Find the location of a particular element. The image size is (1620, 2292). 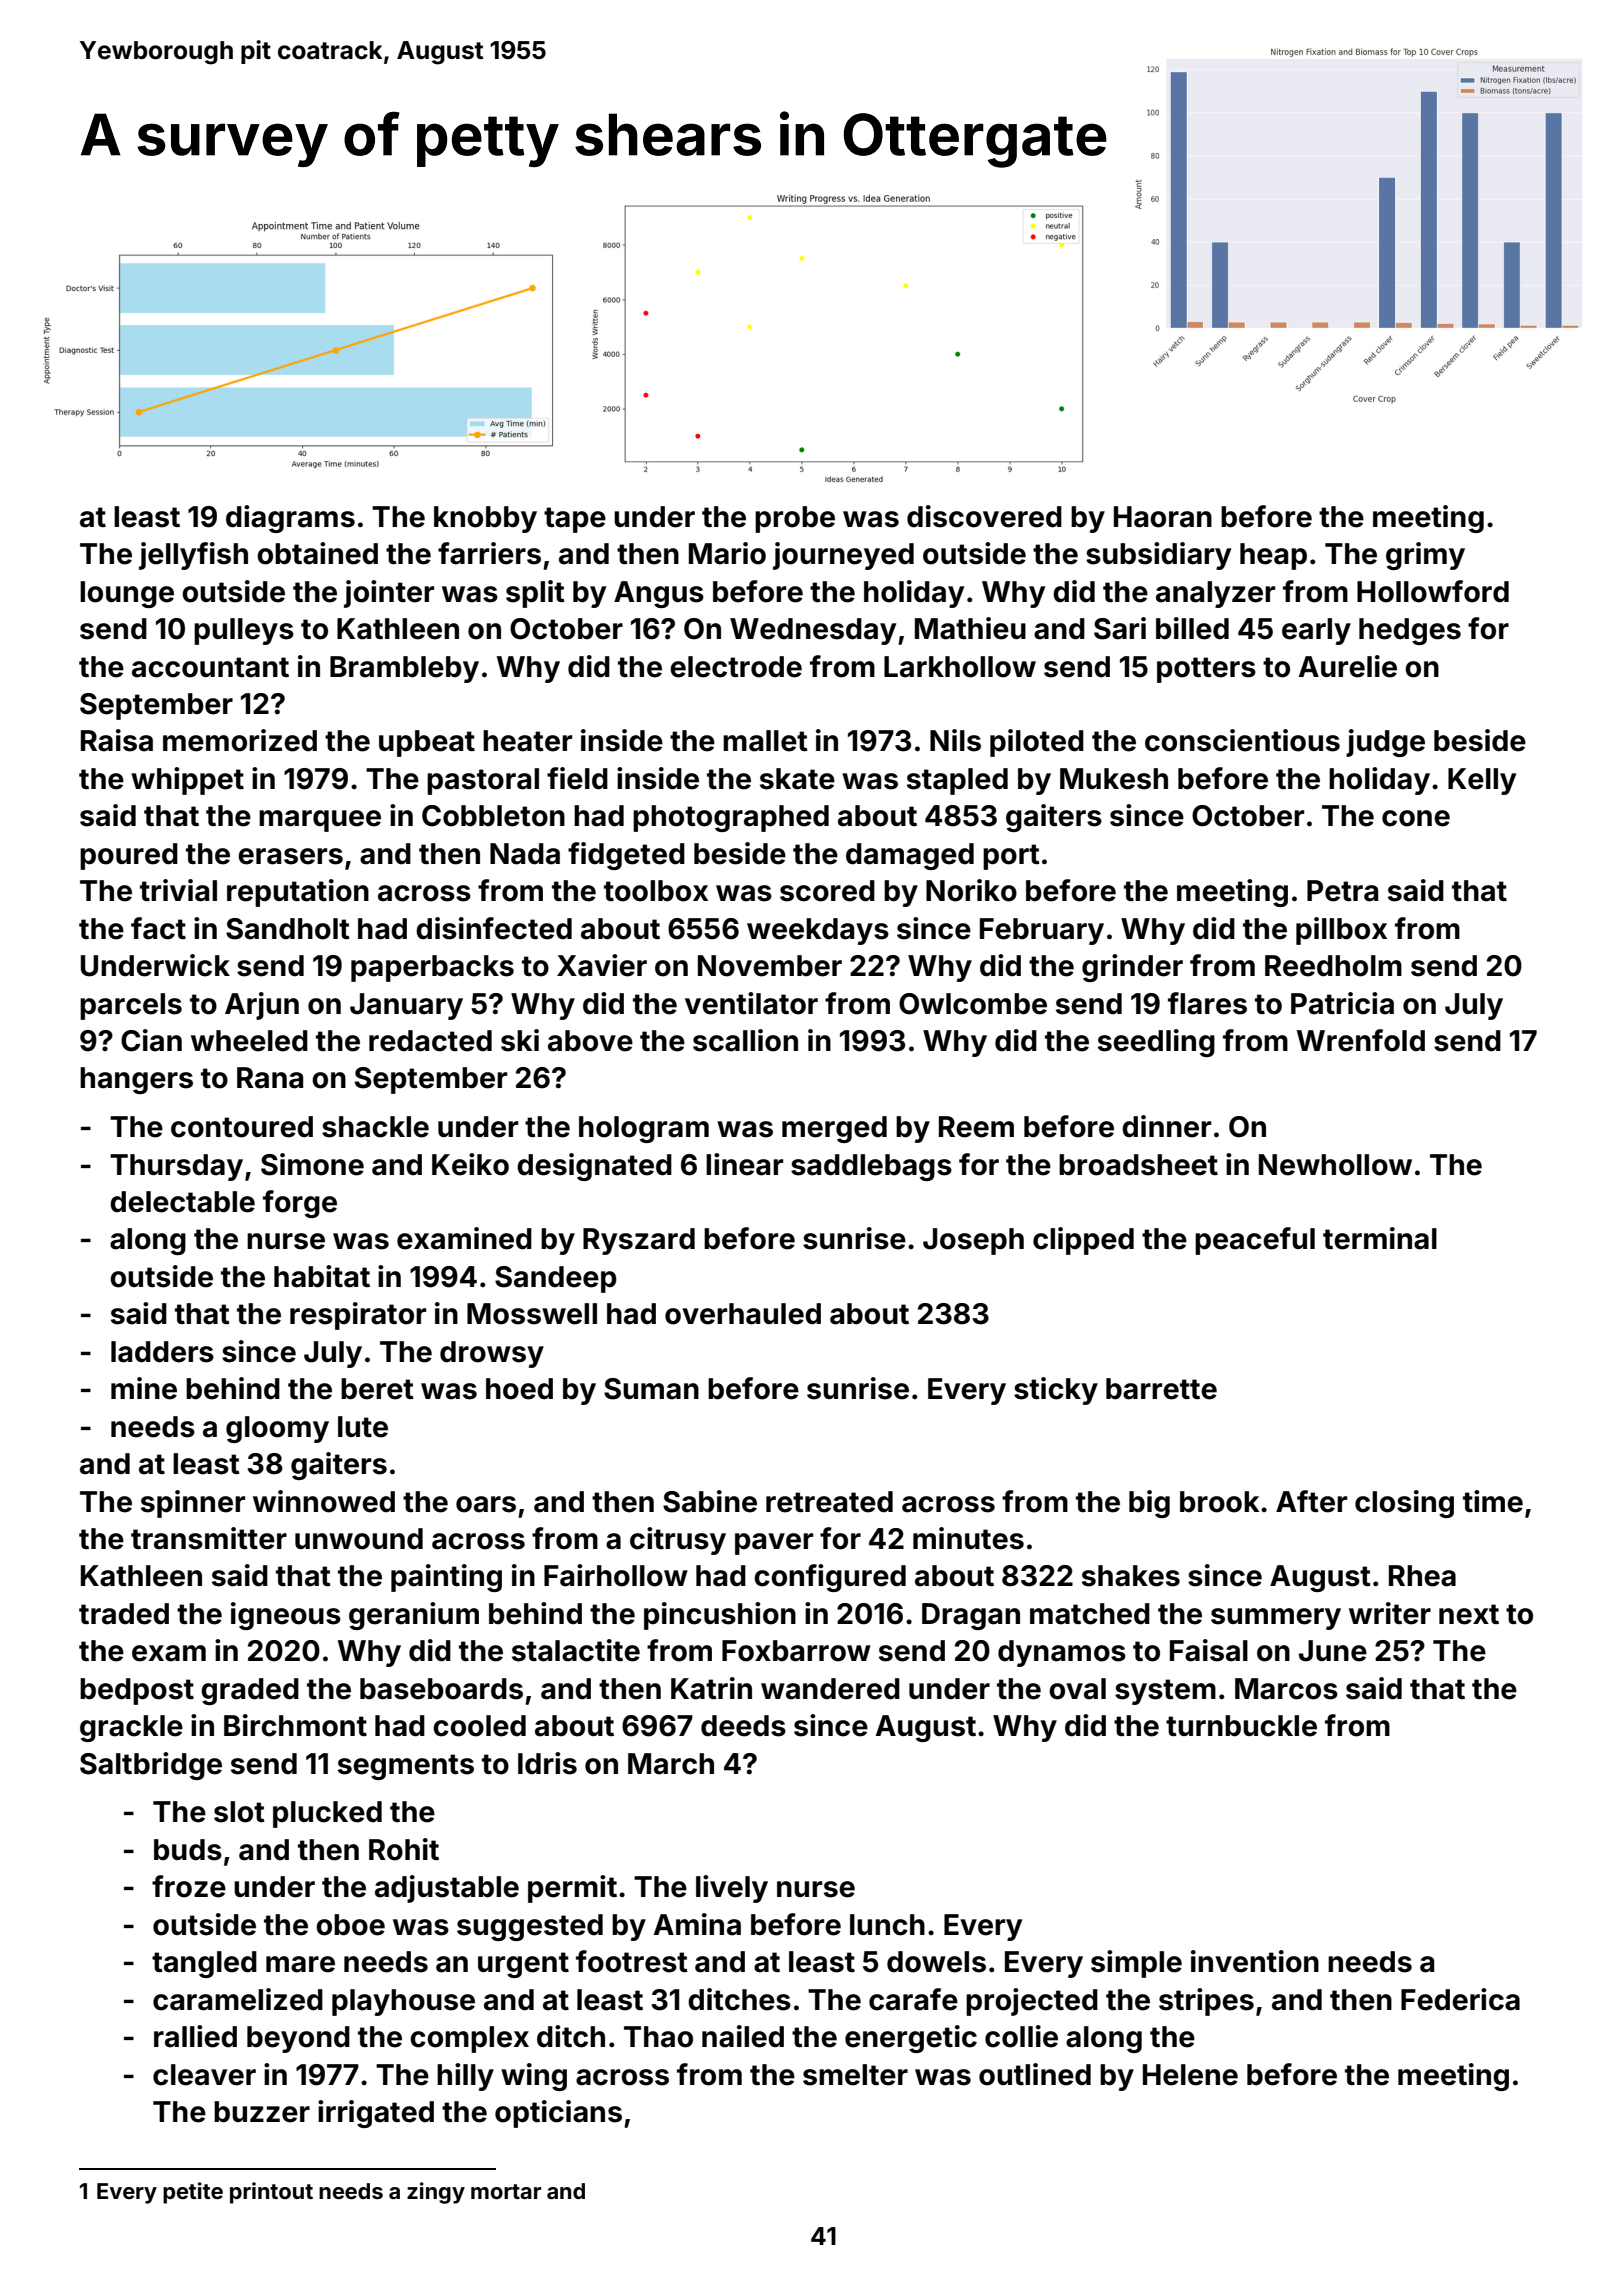

drowsy is located at coordinates (492, 1354).
